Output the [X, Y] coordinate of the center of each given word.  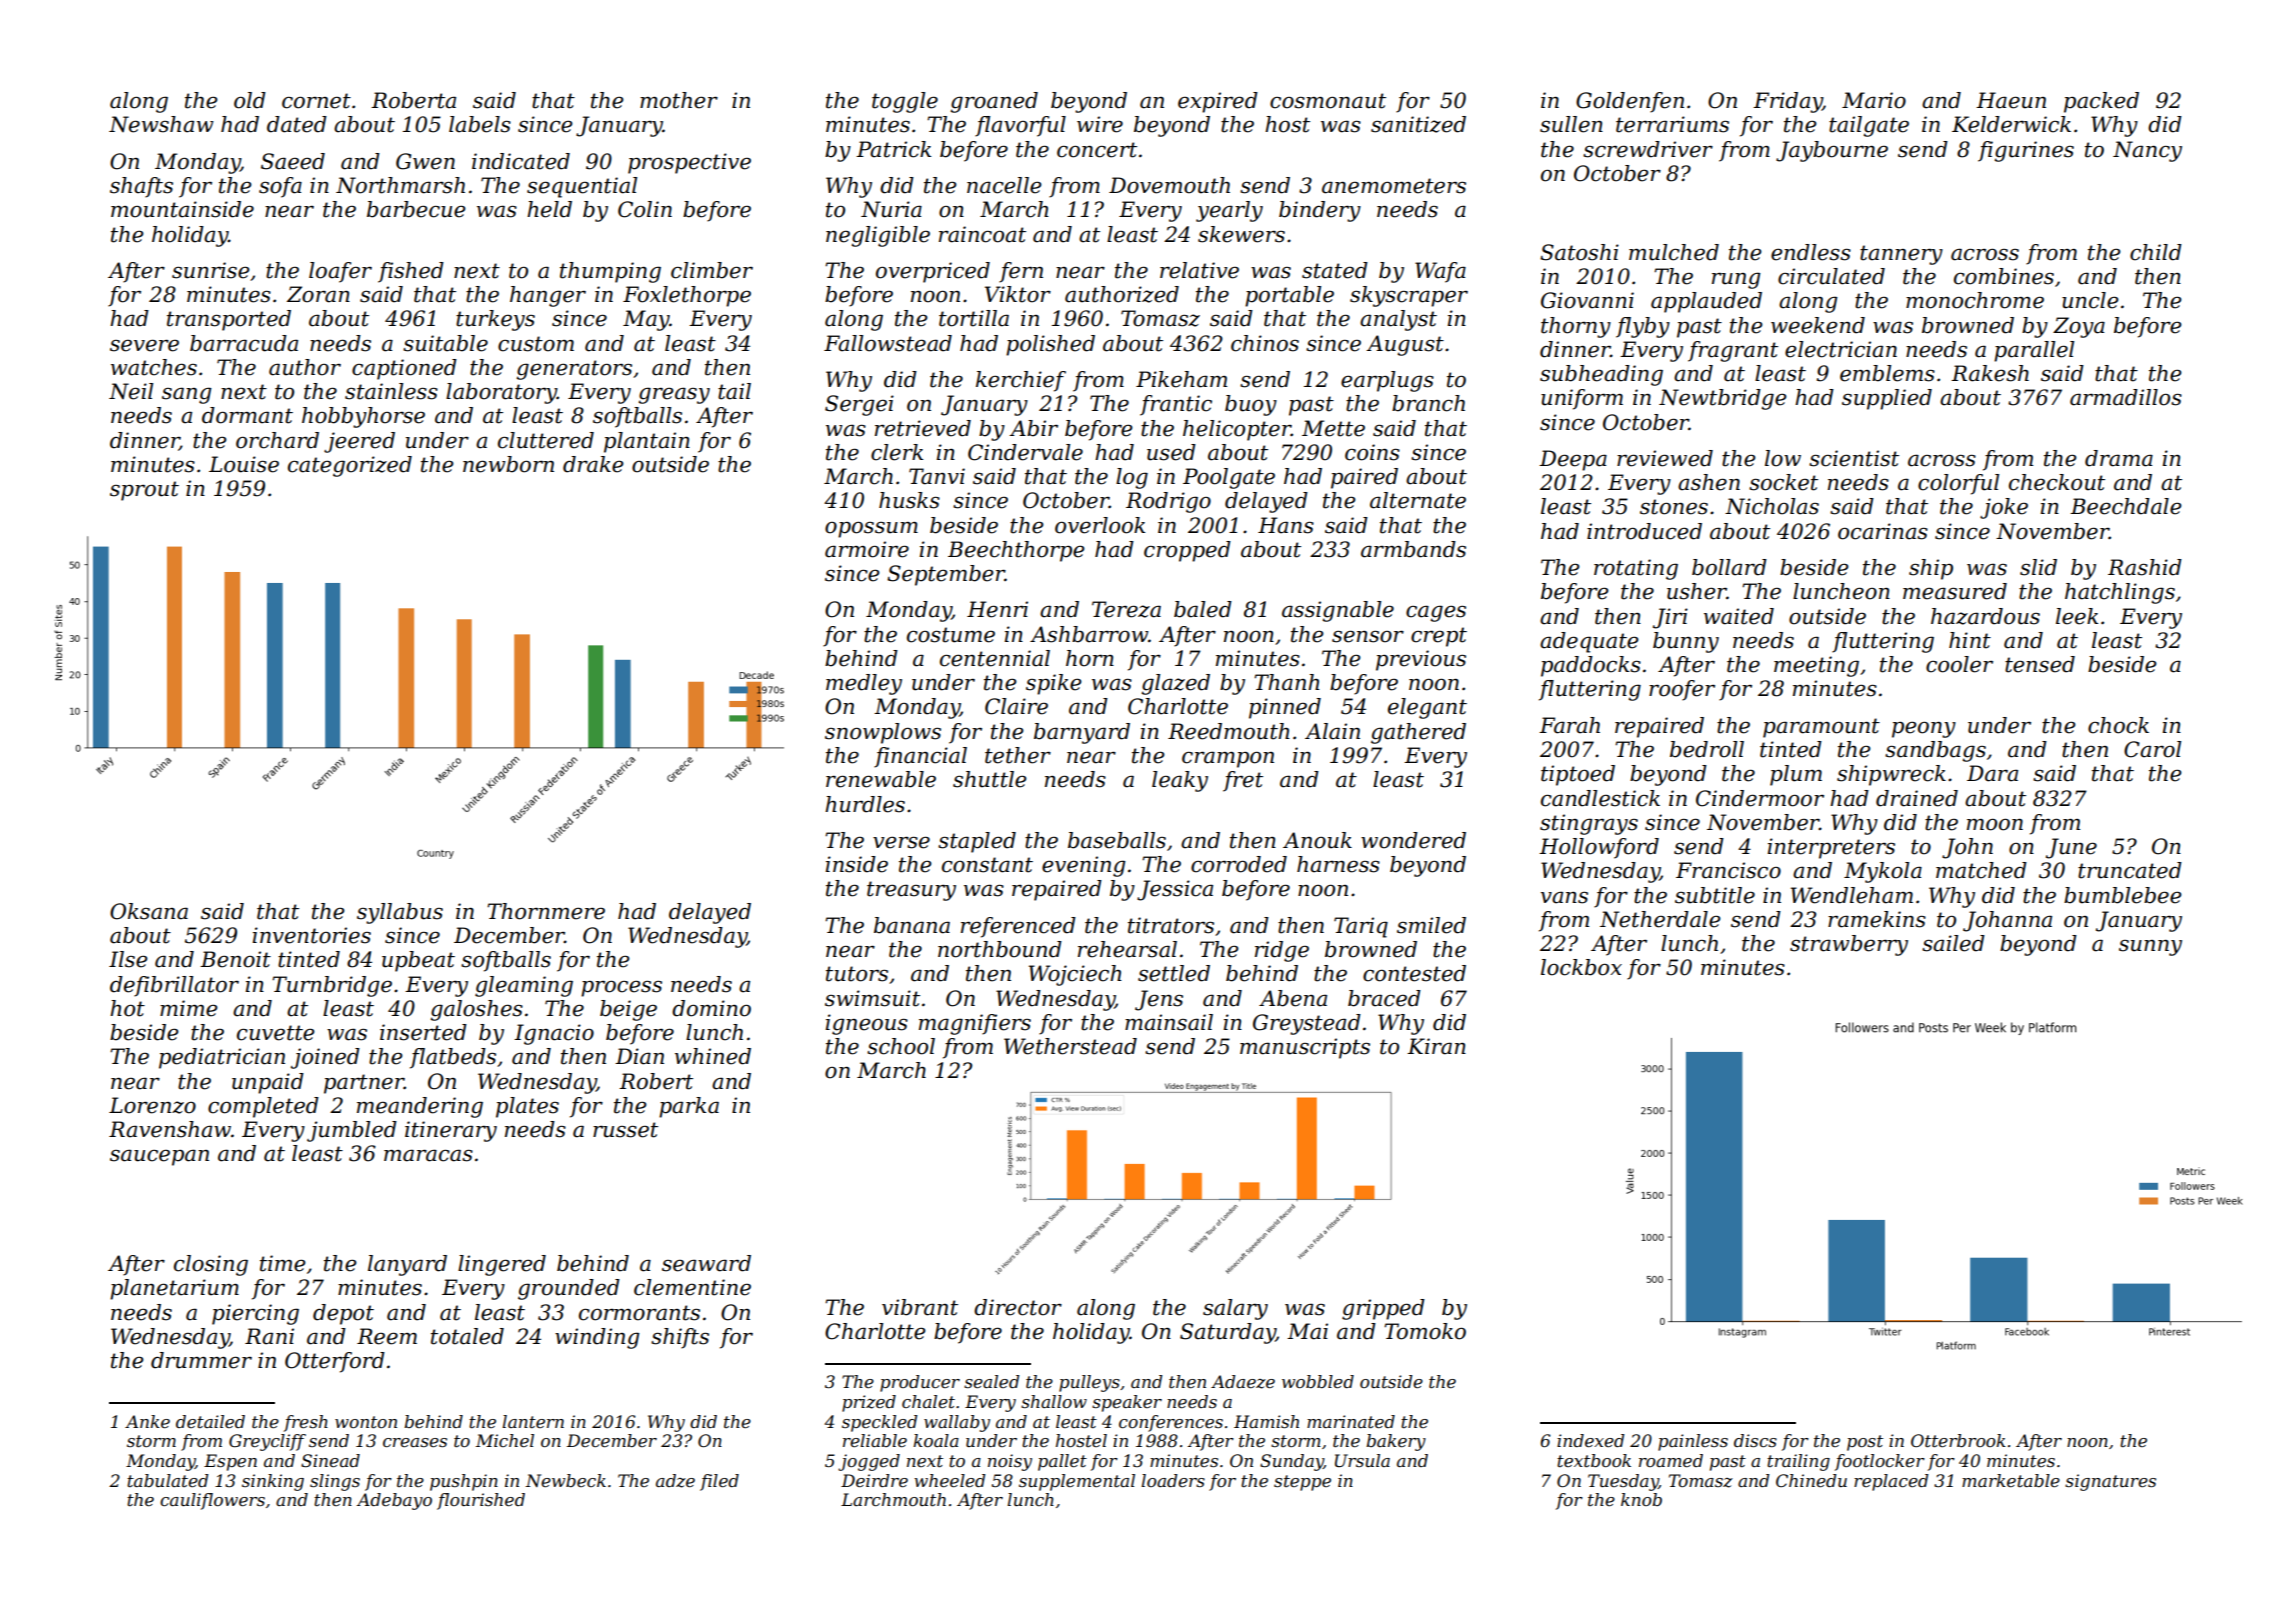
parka [689, 1107]
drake [593, 464]
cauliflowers [212, 1501]
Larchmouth [893, 1499]
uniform [1582, 399]
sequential [582, 187]
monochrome [1975, 300]
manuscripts [1305, 1048]
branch [1428, 403]
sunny [2150, 948]
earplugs [1387, 381]
